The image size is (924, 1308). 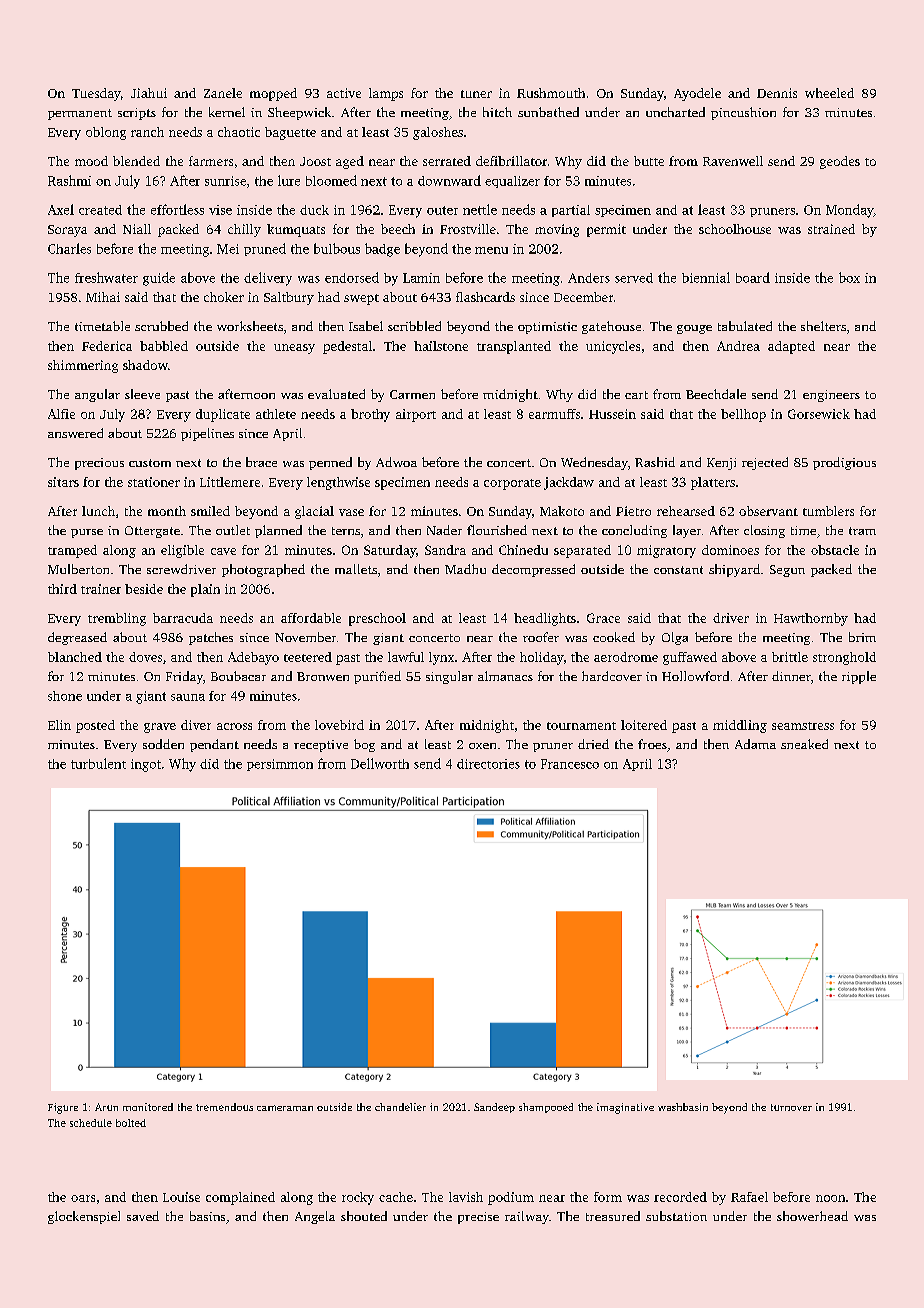 What do you see at coordinates (804, 744) in the image?
I see `sneaked` at bounding box center [804, 744].
